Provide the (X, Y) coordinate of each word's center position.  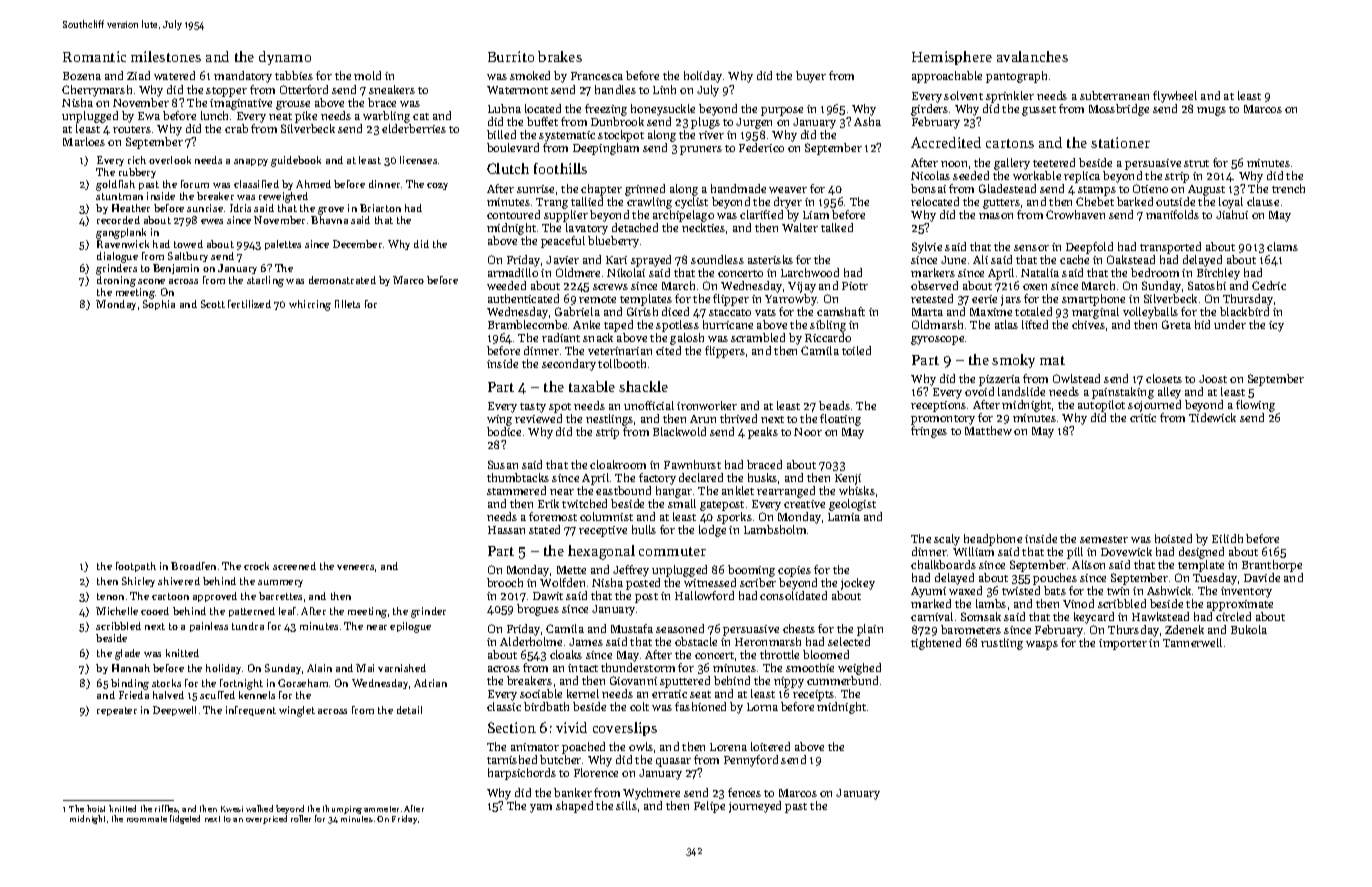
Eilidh (1227, 538)
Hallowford (704, 595)
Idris (240, 208)
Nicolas (930, 175)
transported (1170, 248)
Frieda (134, 695)
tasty (533, 408)
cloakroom (618, 464)
